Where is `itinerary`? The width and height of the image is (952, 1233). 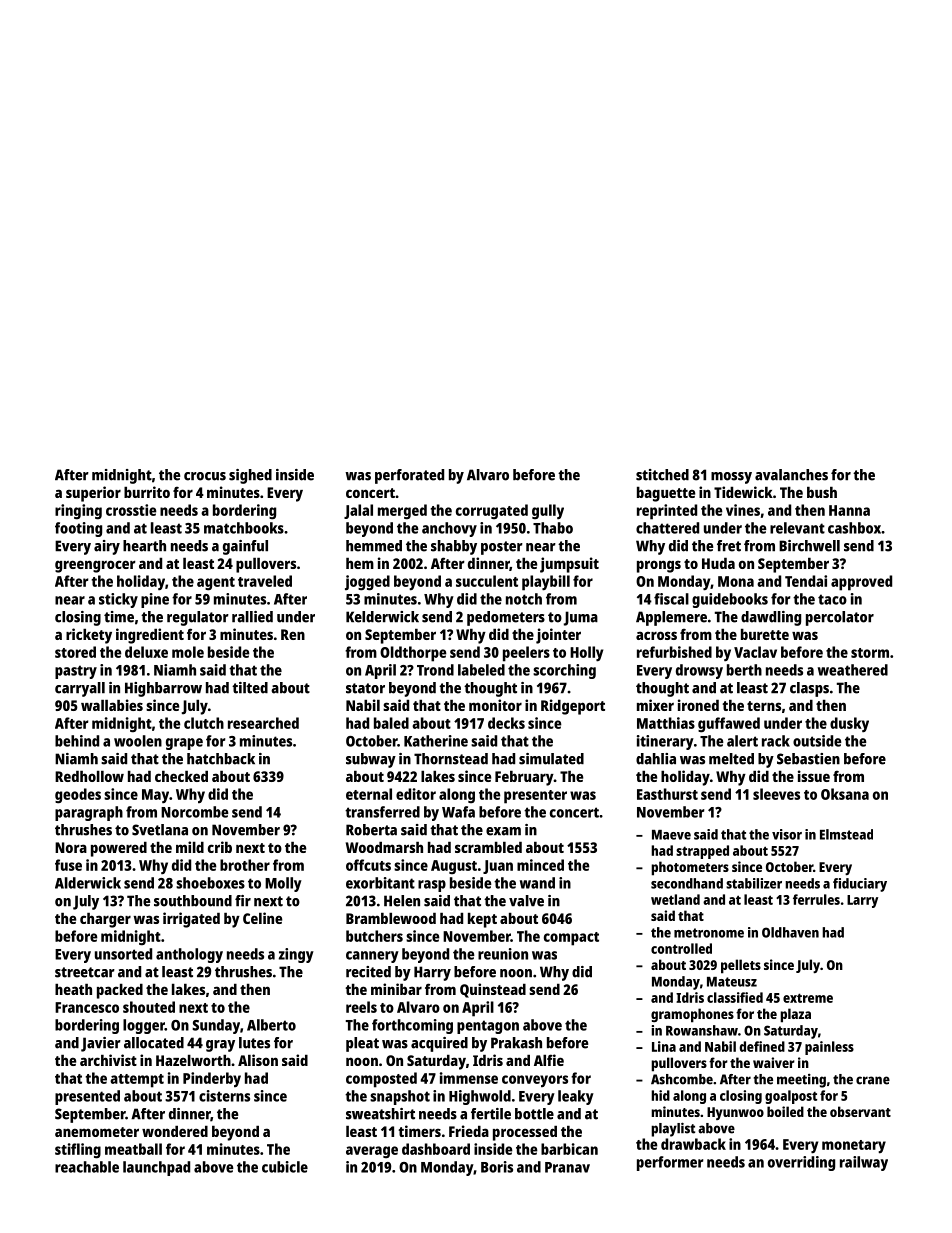 itinerary is located at coordinates (665, 742).
